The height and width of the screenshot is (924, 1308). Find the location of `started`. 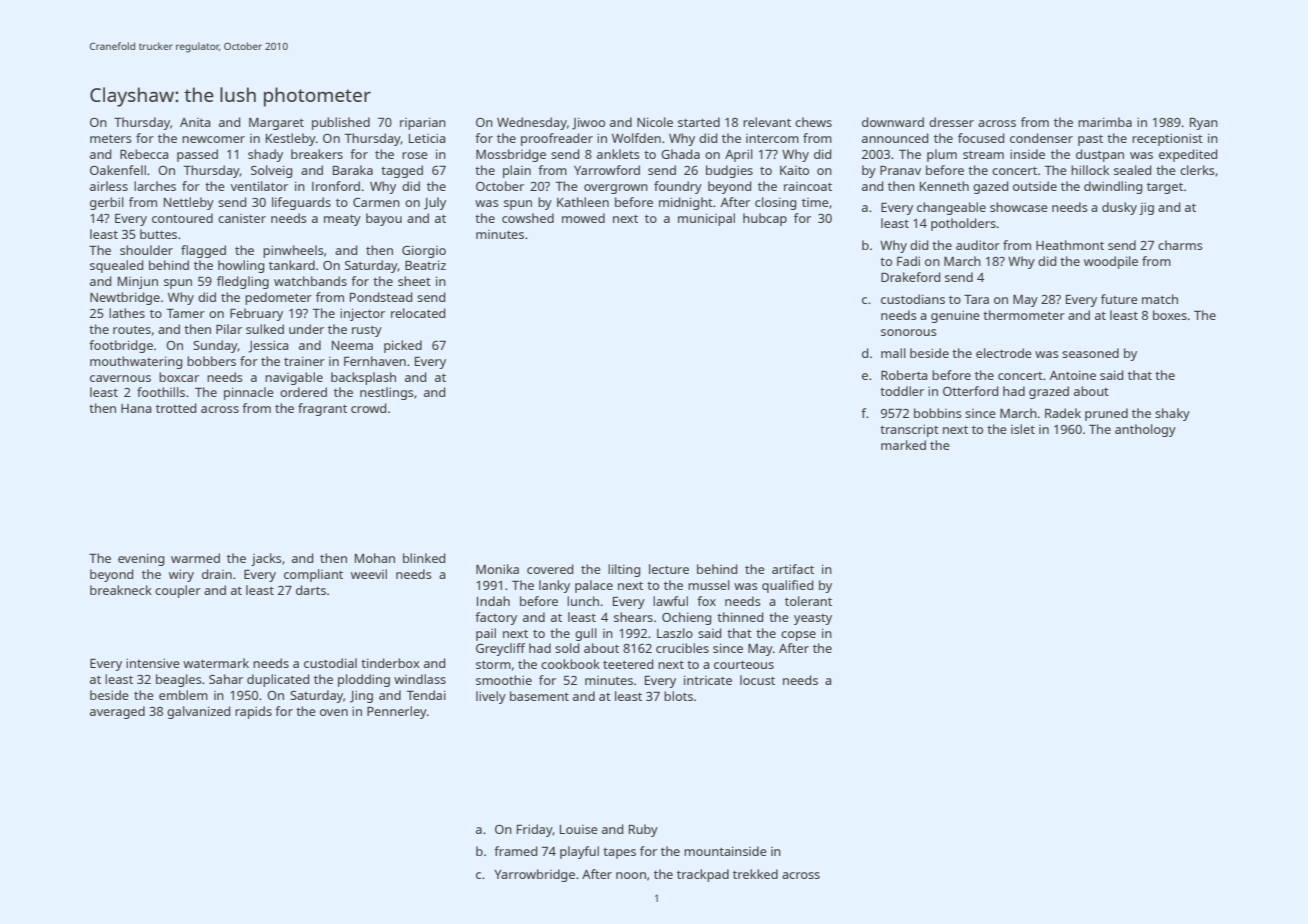

started is located at coordinates (699, 122).
